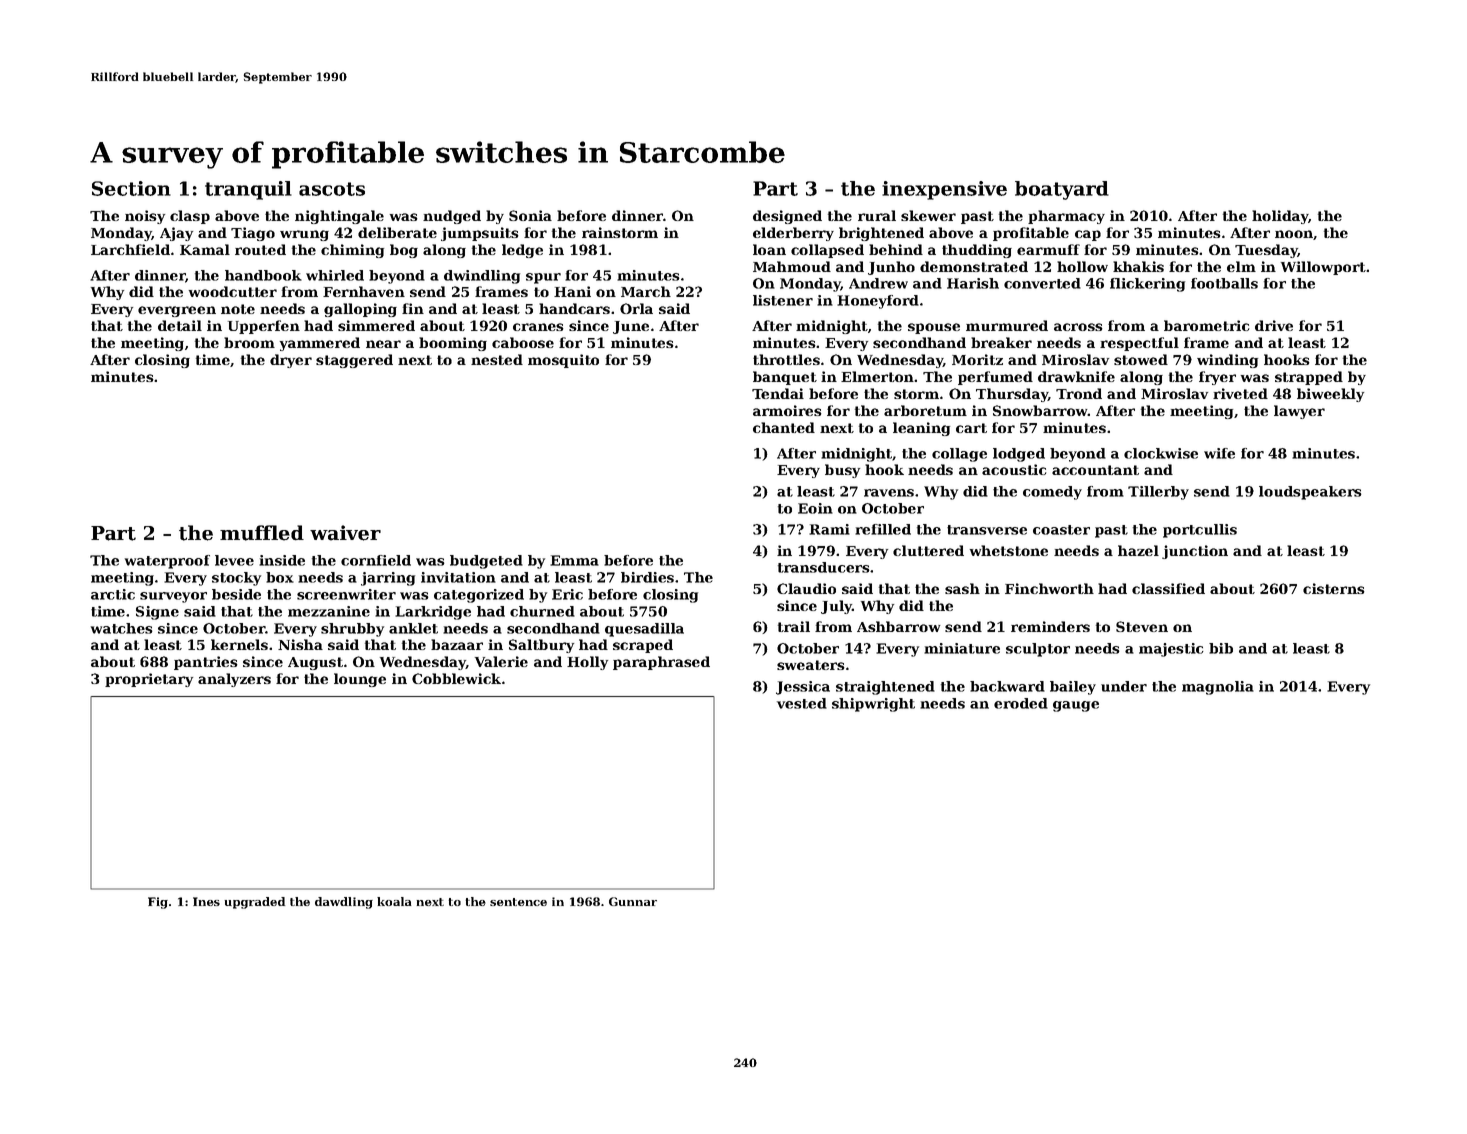  I want to click on noisy, so click(145, 217).
